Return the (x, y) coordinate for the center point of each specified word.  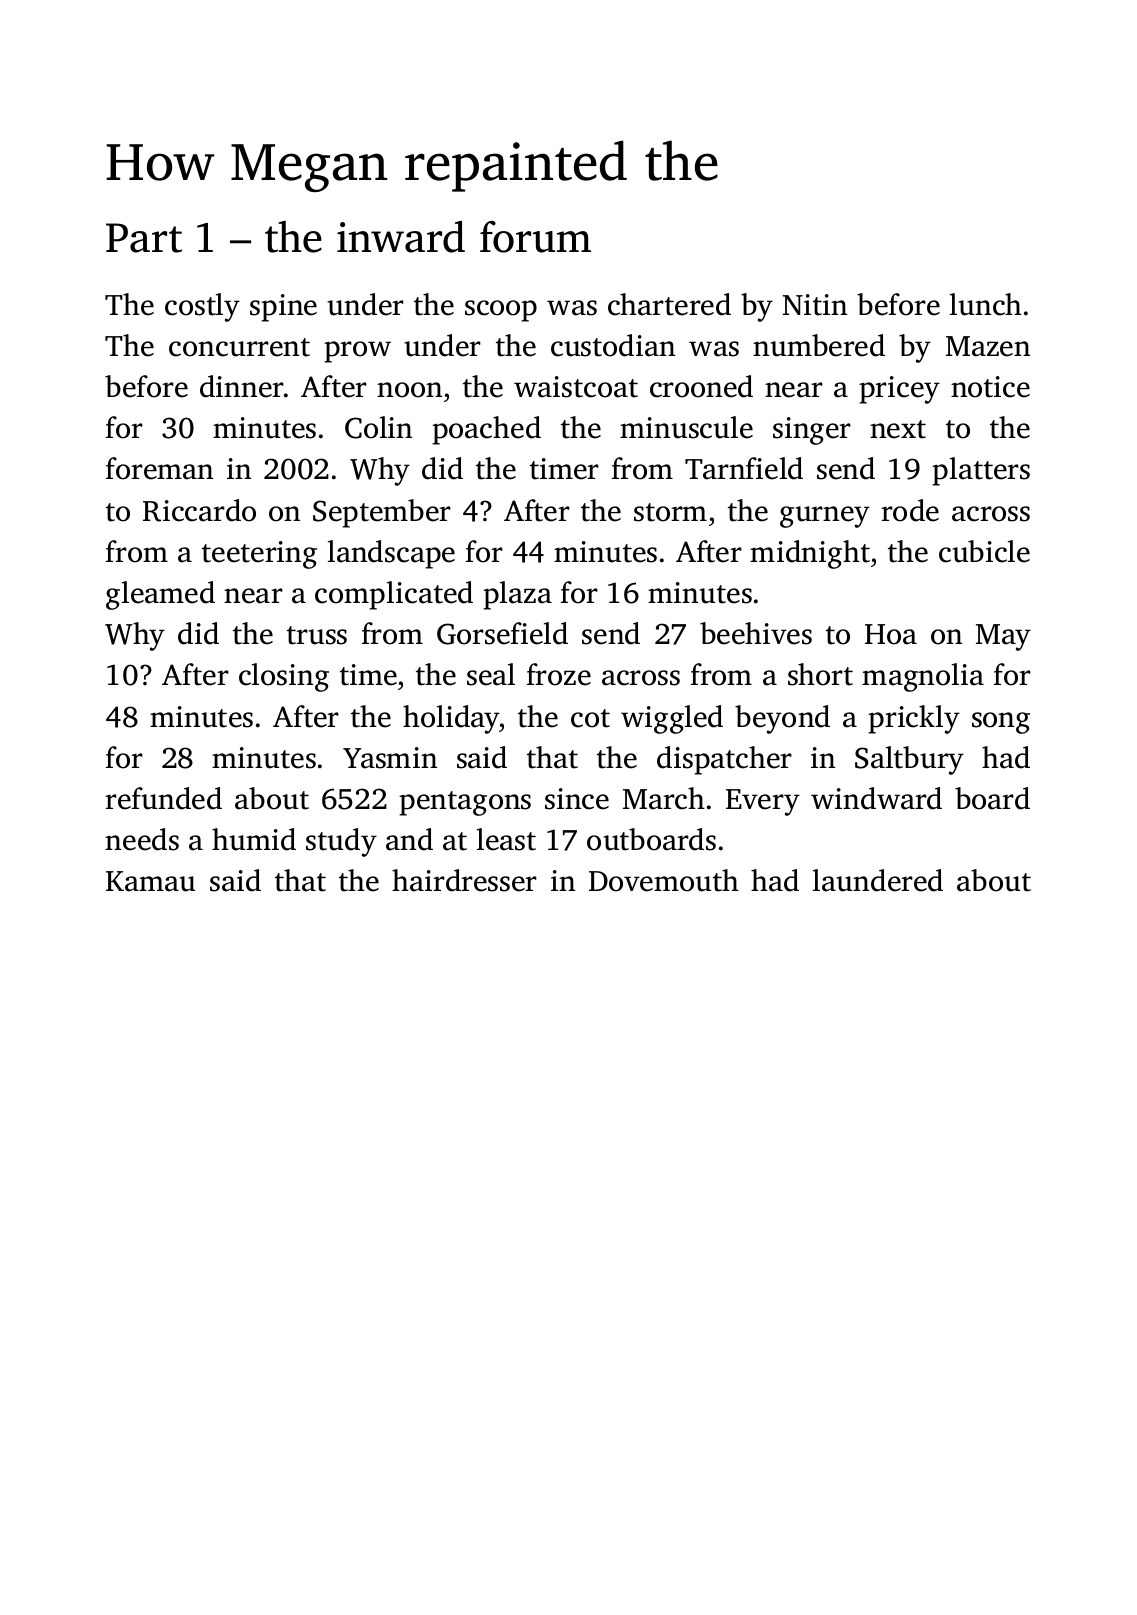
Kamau (150, 881)
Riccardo (199, 510)
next (898, 429)
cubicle (984, 551)
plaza (517, 595)
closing (284, 677)
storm (670, 512)
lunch (986, 304)
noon (409, 390)
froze (559, 674)
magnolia (923, 677)
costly (202, 307)
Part (144, 238)
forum (535, 237)
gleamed (160, 595)
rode (910, 510)
